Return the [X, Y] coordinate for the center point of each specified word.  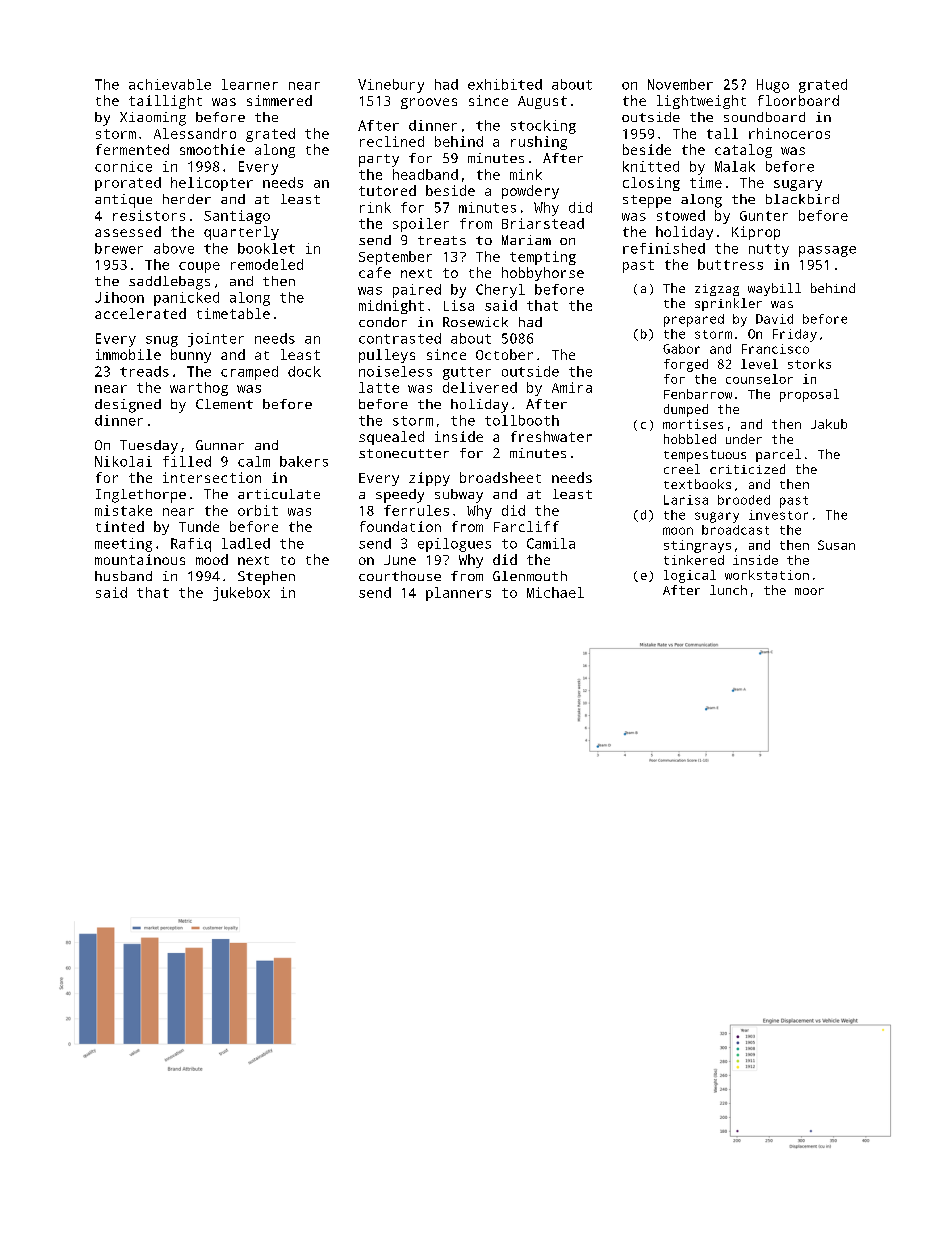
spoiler [421, 225]
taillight [165, 102]
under [744, 439]
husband [123, 576]
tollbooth [522, 420]
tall [722, 133]
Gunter [764, 216]
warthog [199, 389]
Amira [572, 387]
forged [686, 365]
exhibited [505, 84]
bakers [304, 461]
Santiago [237, 217]
